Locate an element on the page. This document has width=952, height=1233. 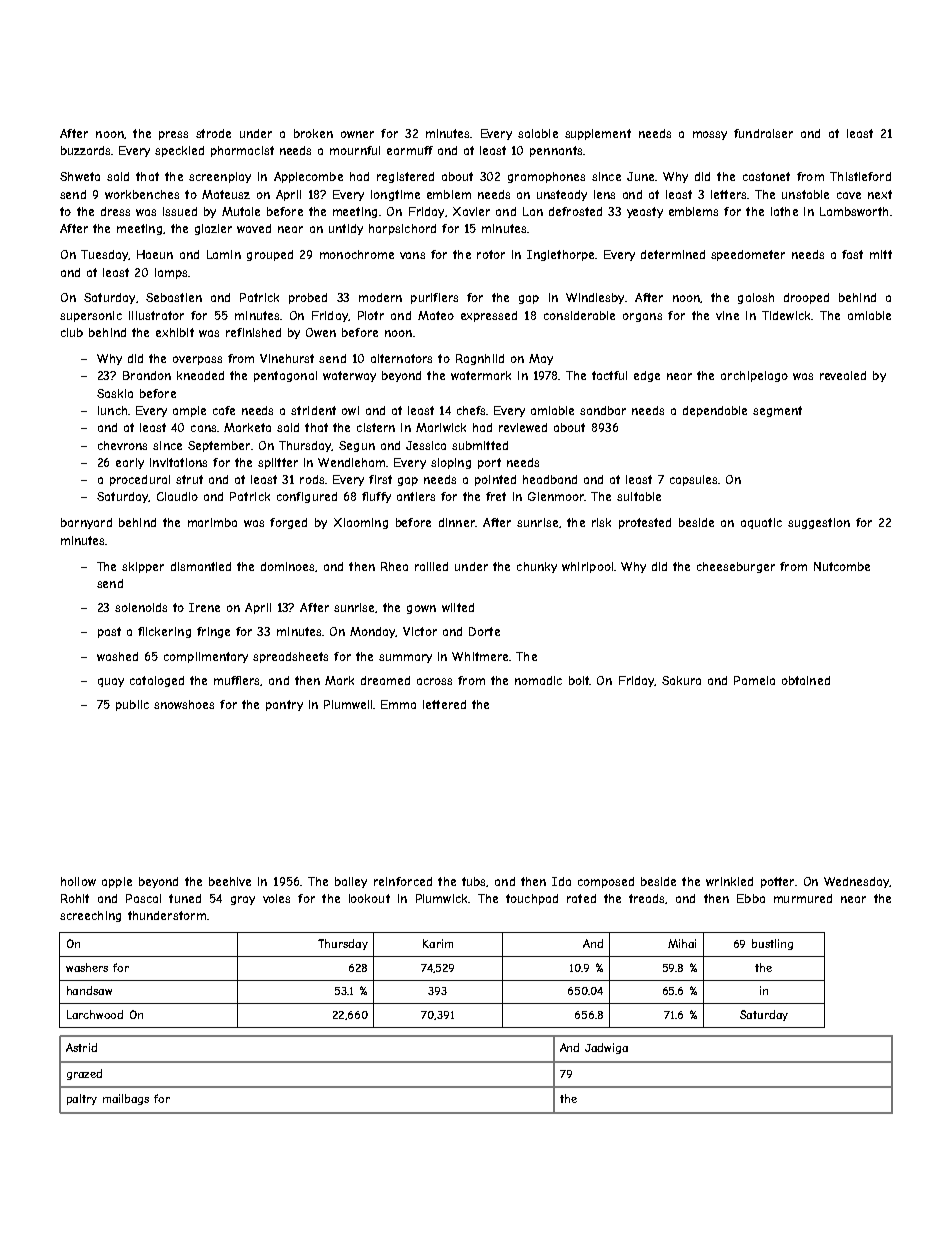
Jadwiga is located at coordinates (606, 1048).
